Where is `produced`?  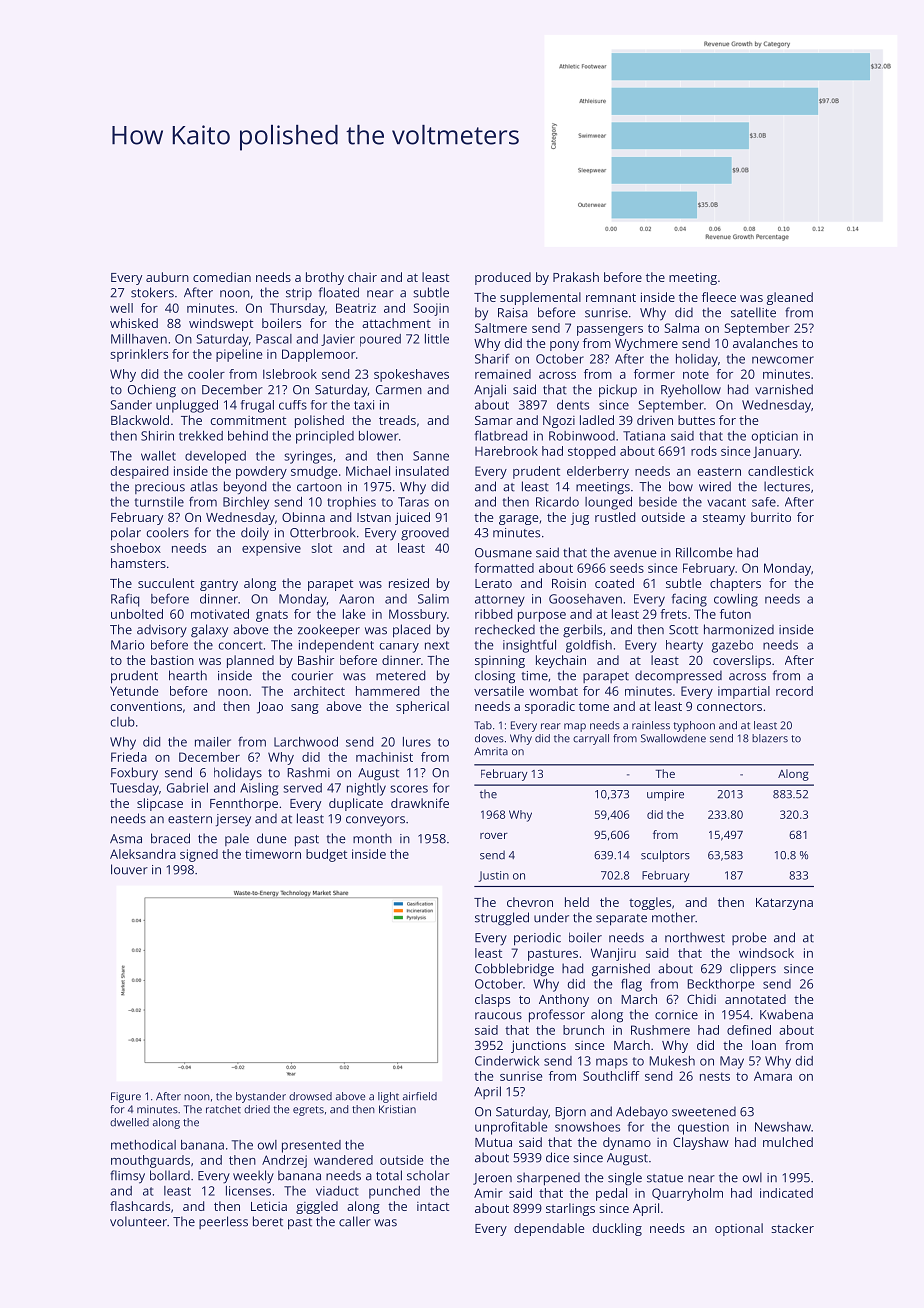
produced is located at coordinates (503, 278).
